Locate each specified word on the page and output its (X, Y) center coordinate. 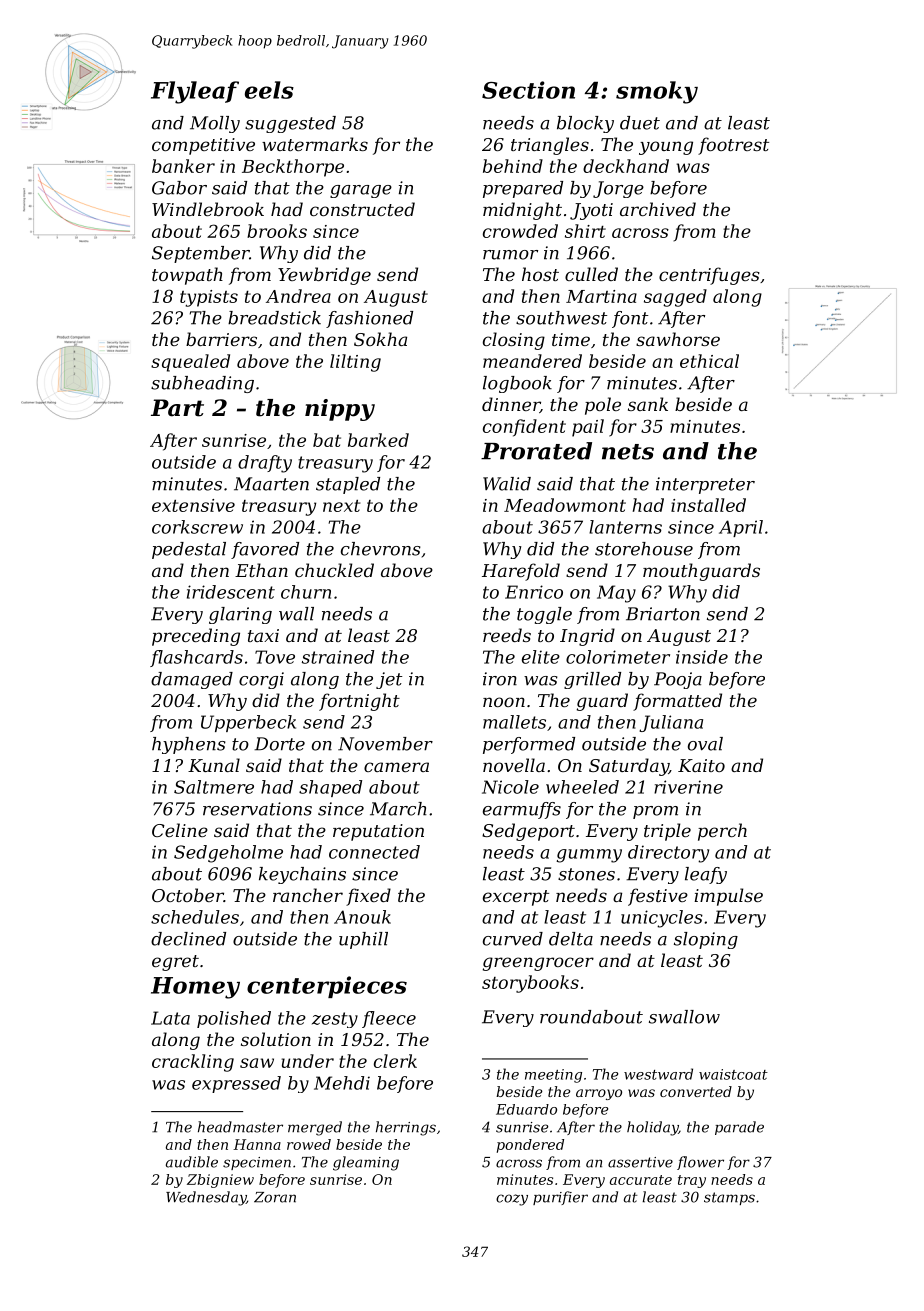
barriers (221, 339)
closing (514, 341)
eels (269, 90)
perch (722, 832)
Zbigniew (220, 1181)
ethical (709, 361)
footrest (733, 146)
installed (708, 505)
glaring (240, 615)
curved (513, 939)
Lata (170, 1018)
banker (183, 166)
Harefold (521, 572)
